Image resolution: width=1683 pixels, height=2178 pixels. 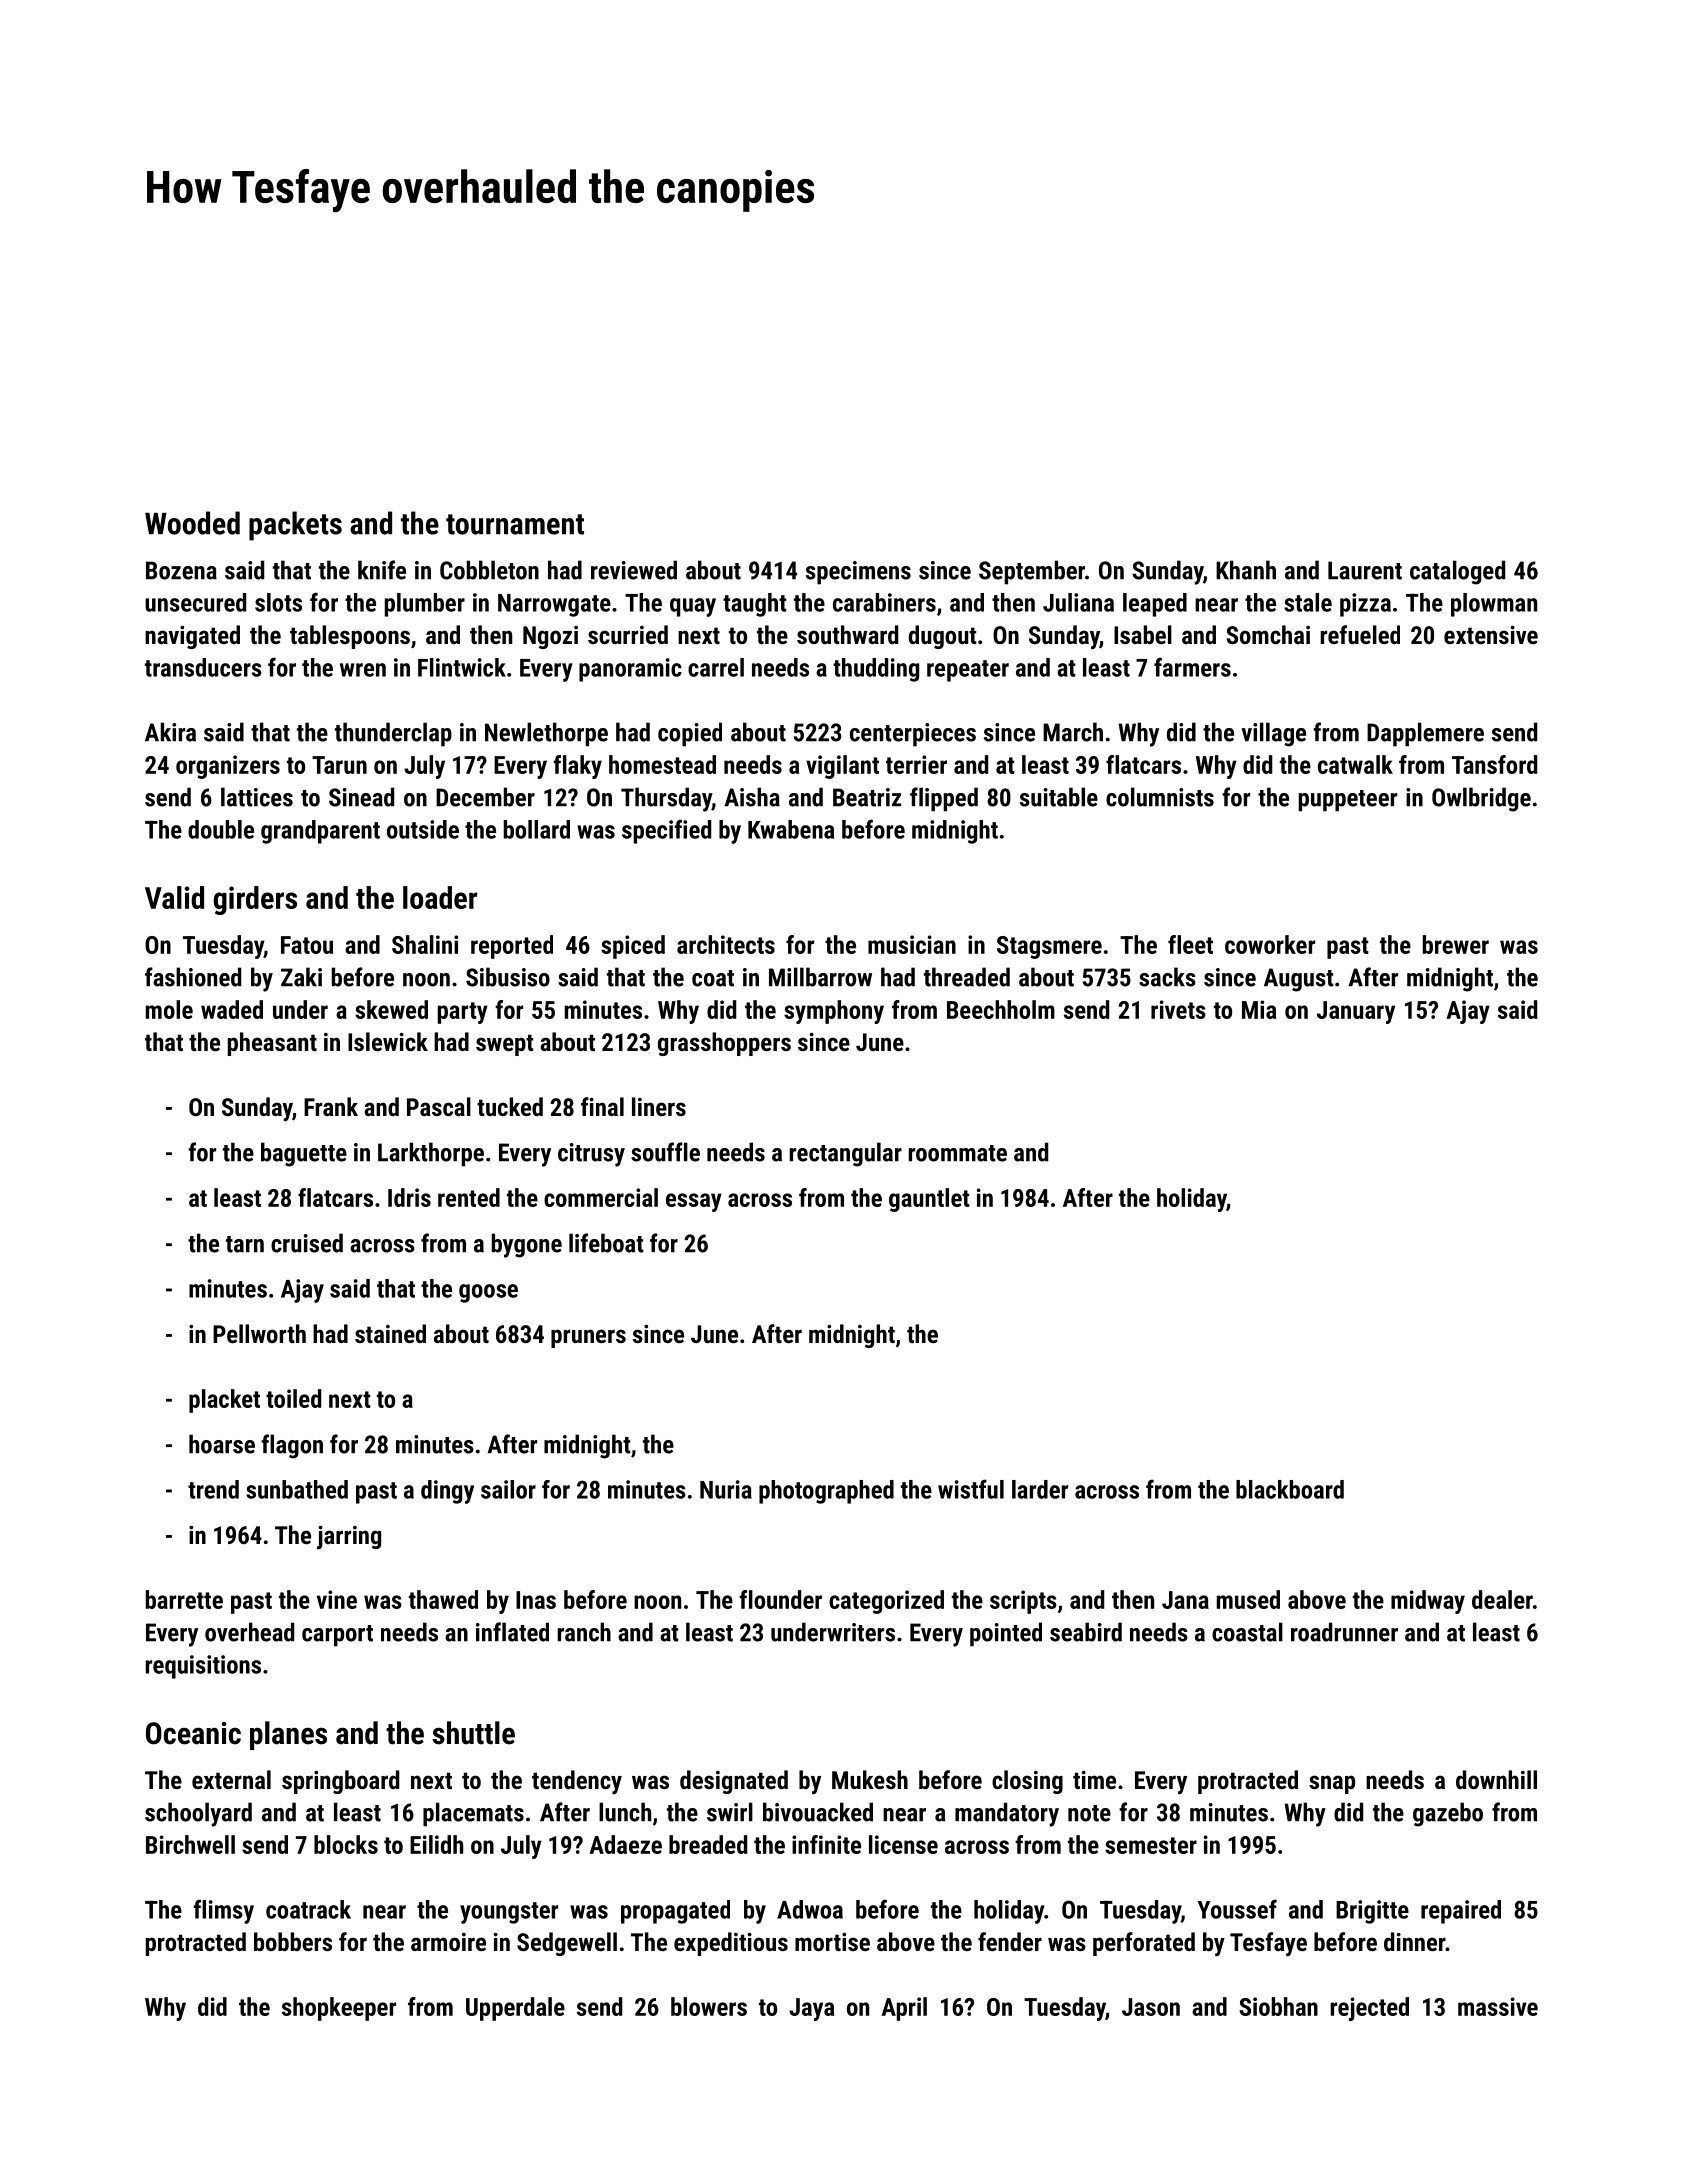 What do you see at coordinates (198, 1814) in the page?
I see `schoolyard` at bounding box center [198, 1814].
